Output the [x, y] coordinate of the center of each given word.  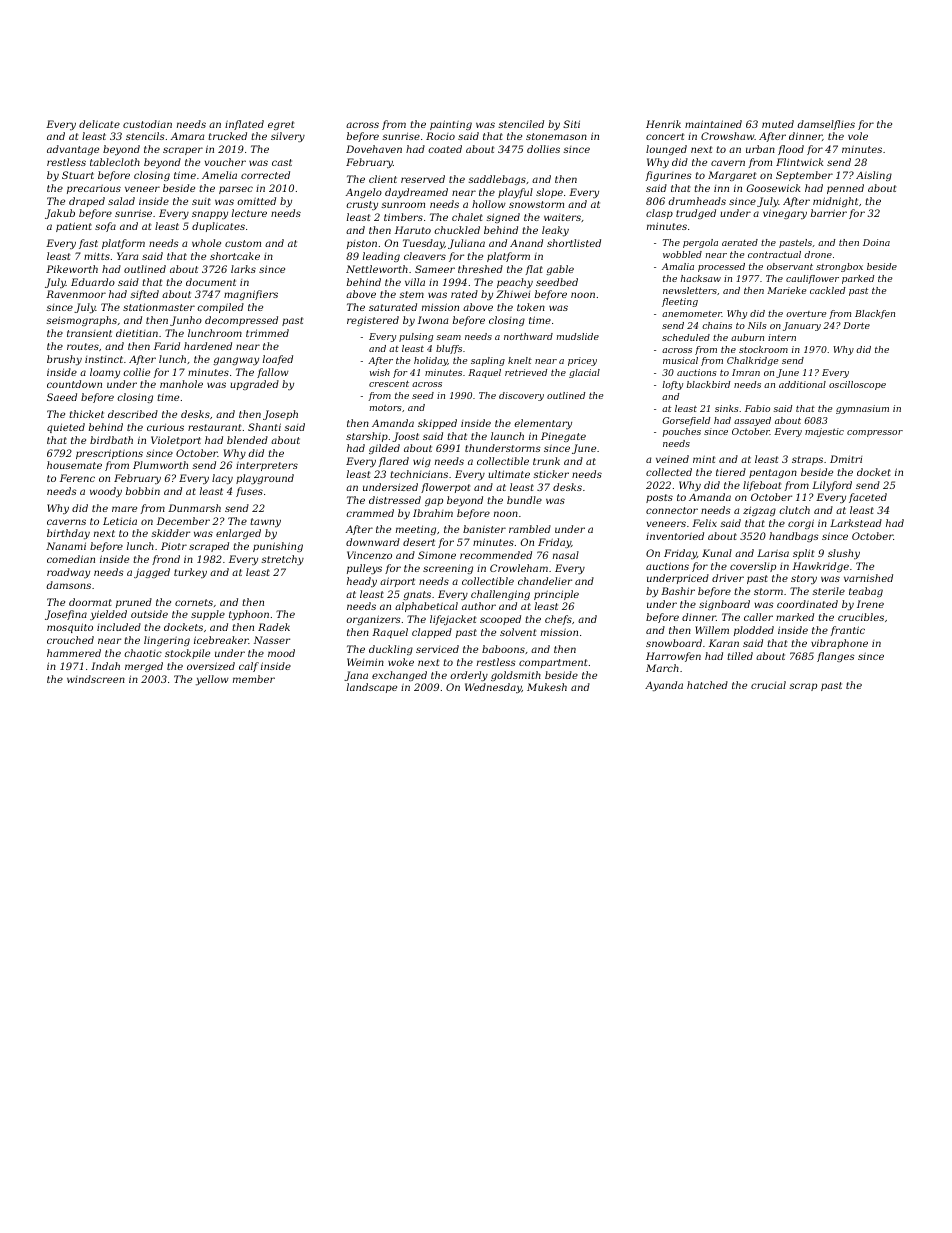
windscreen [96, 679]
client [383, 179]
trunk [546, 461]
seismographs [81, 321]
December [183, 521]
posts [659, 498]
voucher [225, 162]
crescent [389, 383]
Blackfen [875, 314]
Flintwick [800, 162]
